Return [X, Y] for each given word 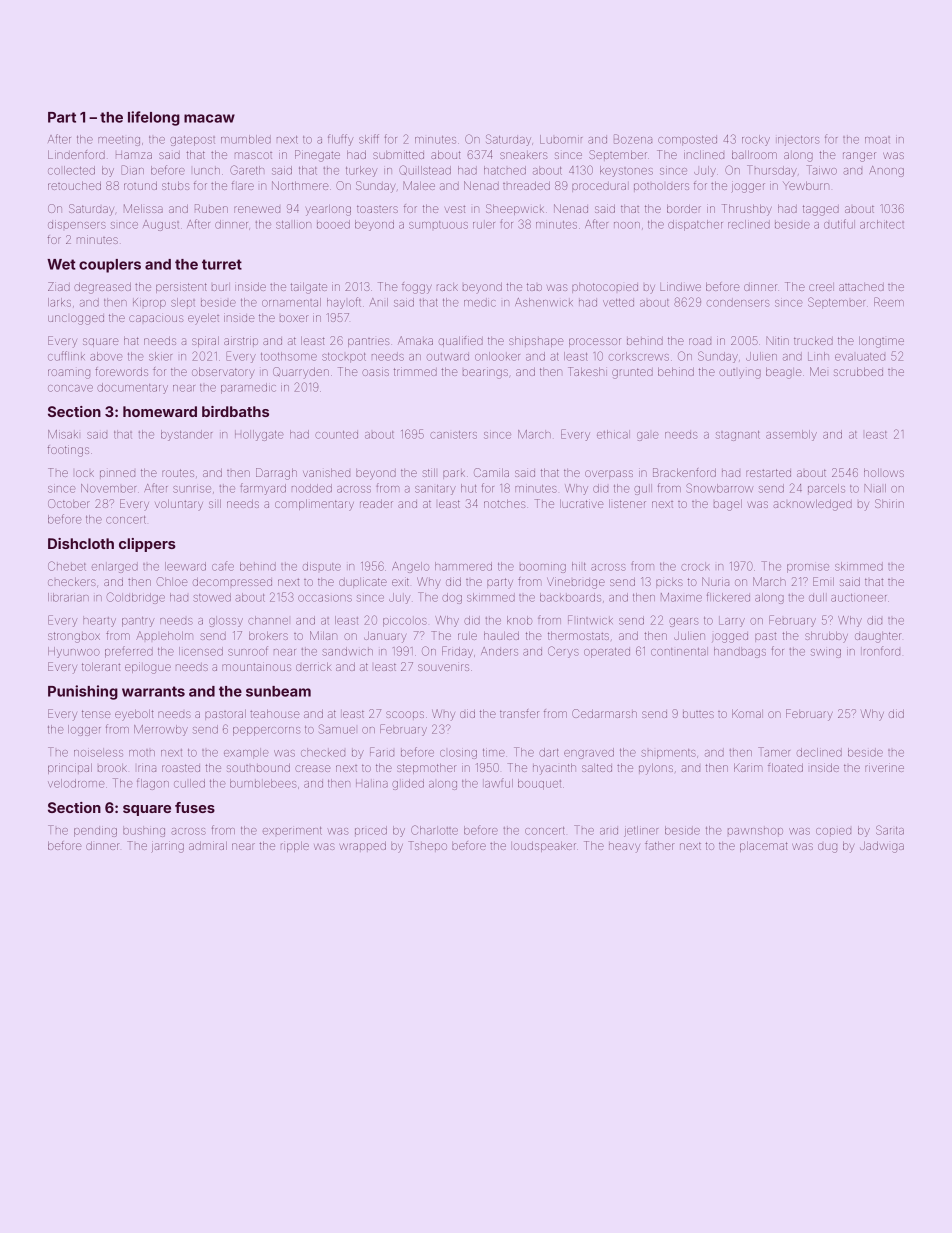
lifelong [154, 118]
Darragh [276, 474]
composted [687, 140]
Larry [732, 621]
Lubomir [561, 139]
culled [189, 783]
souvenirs [443, 667]
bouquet [539, 784]
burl [221, 287]
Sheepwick [515, 209]
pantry [138, 622]
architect [882, 224]
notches [504, 504]
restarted [768, 473]
